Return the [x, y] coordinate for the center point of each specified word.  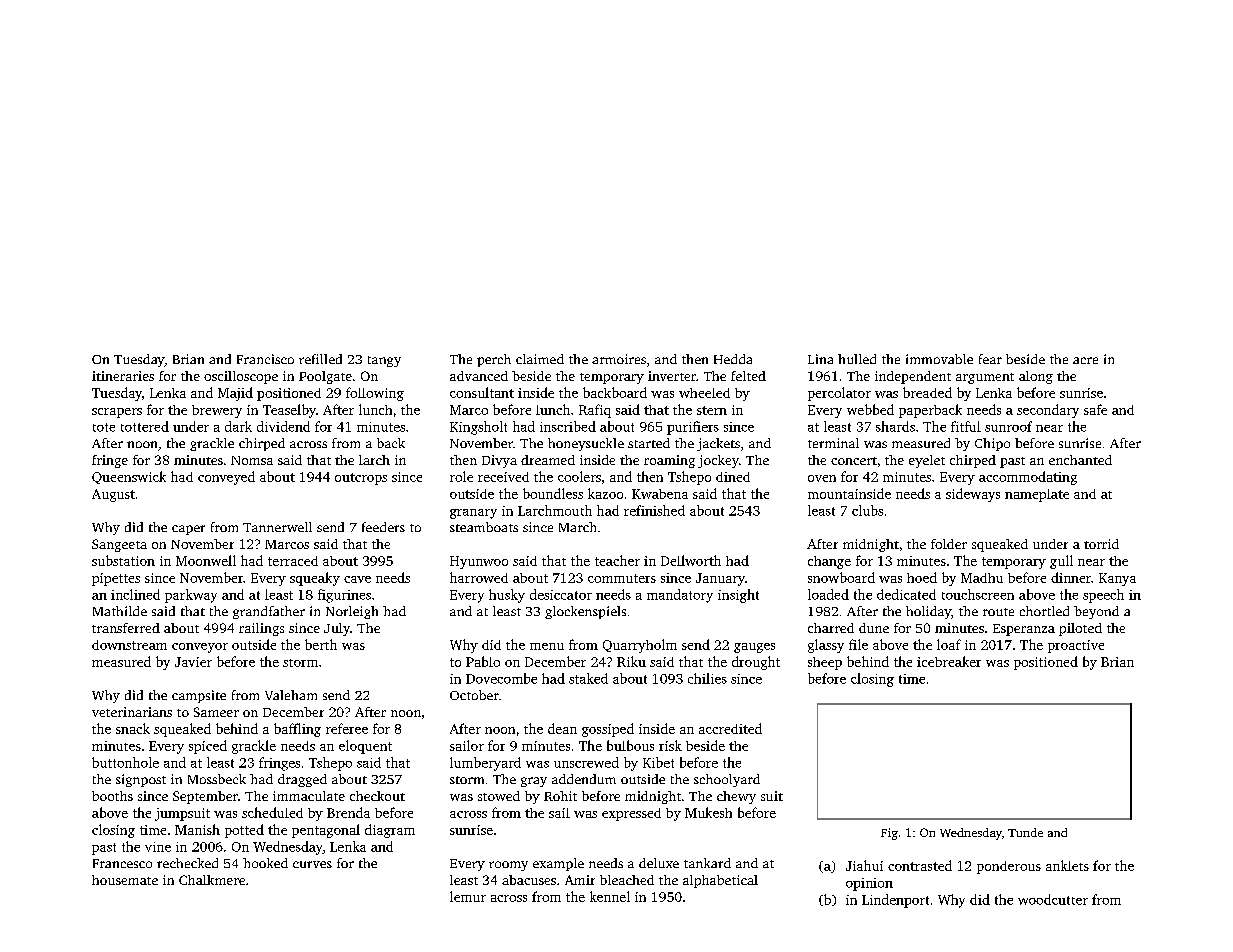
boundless [553, 493]
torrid [1101, 544]
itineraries [123, 376]
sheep [825, 663]
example [558, 864]
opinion [869, 884]
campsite [199, 696]
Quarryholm [640, 646]
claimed [540, 359]
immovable [939, 359]
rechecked [187, 863]
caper [188, 530]
